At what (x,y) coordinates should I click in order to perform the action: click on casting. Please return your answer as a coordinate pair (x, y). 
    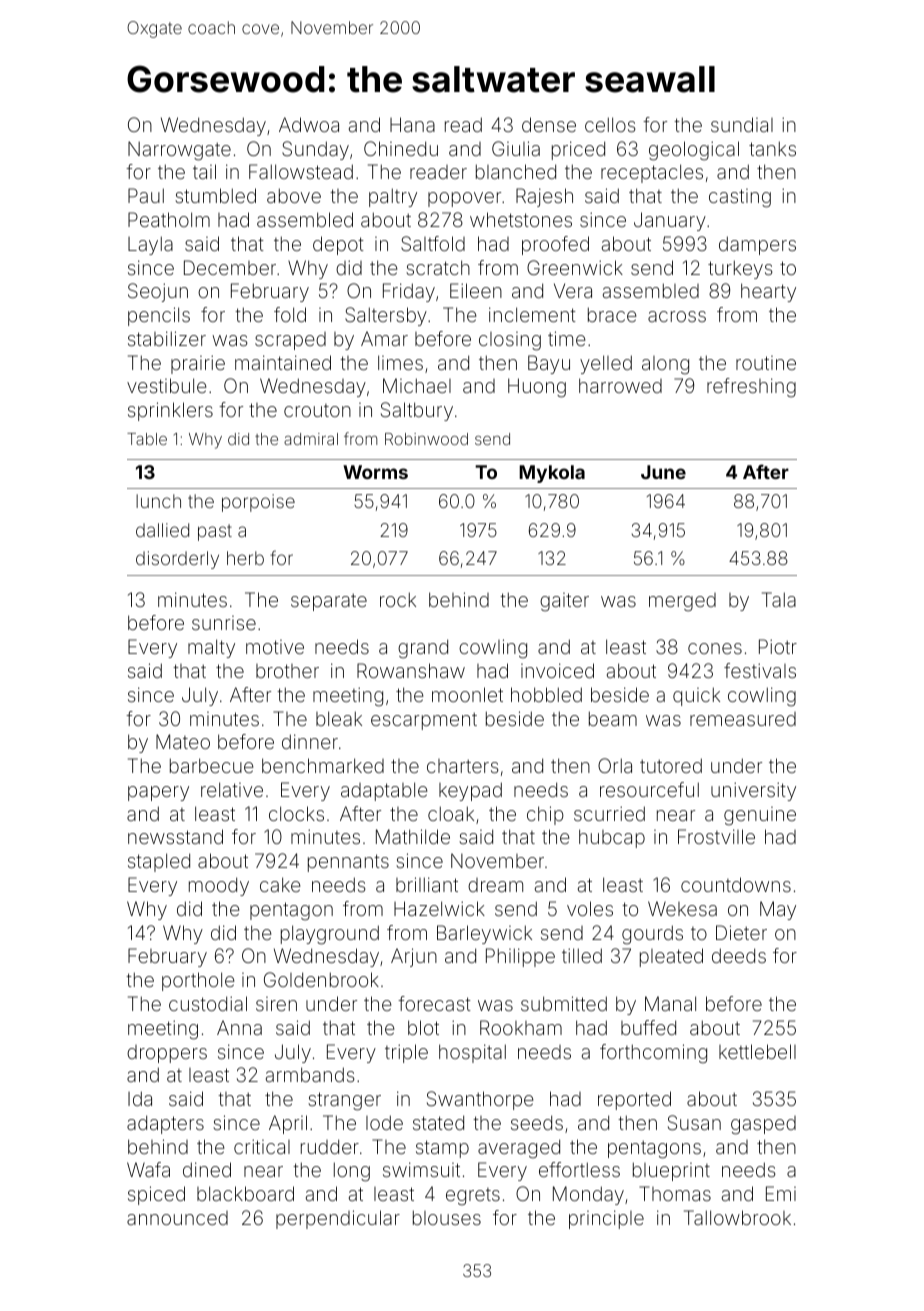
    Looking at the image, I should click on (740, 198).
